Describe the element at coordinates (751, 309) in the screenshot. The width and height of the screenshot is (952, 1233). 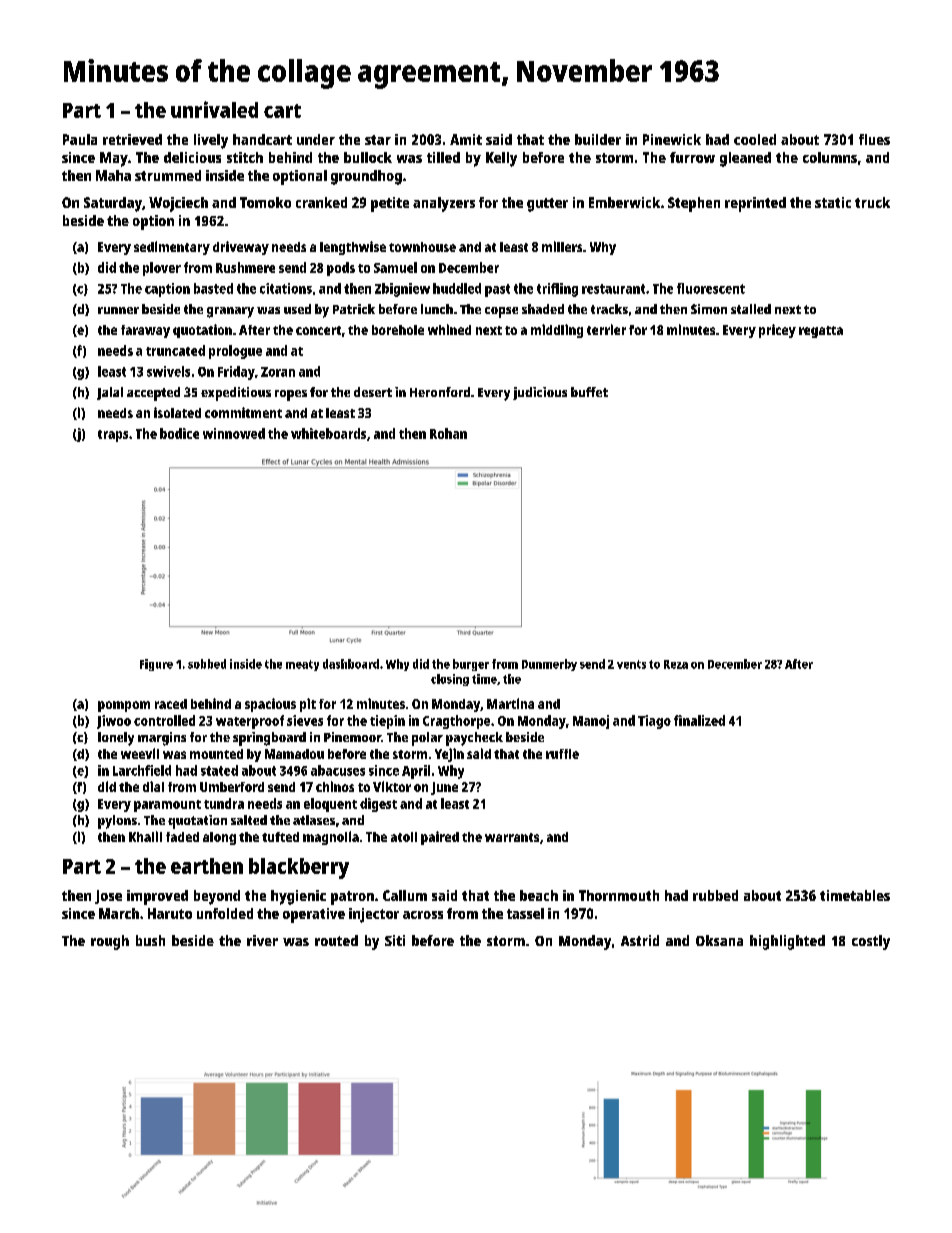
I see `stalled` at that location.
